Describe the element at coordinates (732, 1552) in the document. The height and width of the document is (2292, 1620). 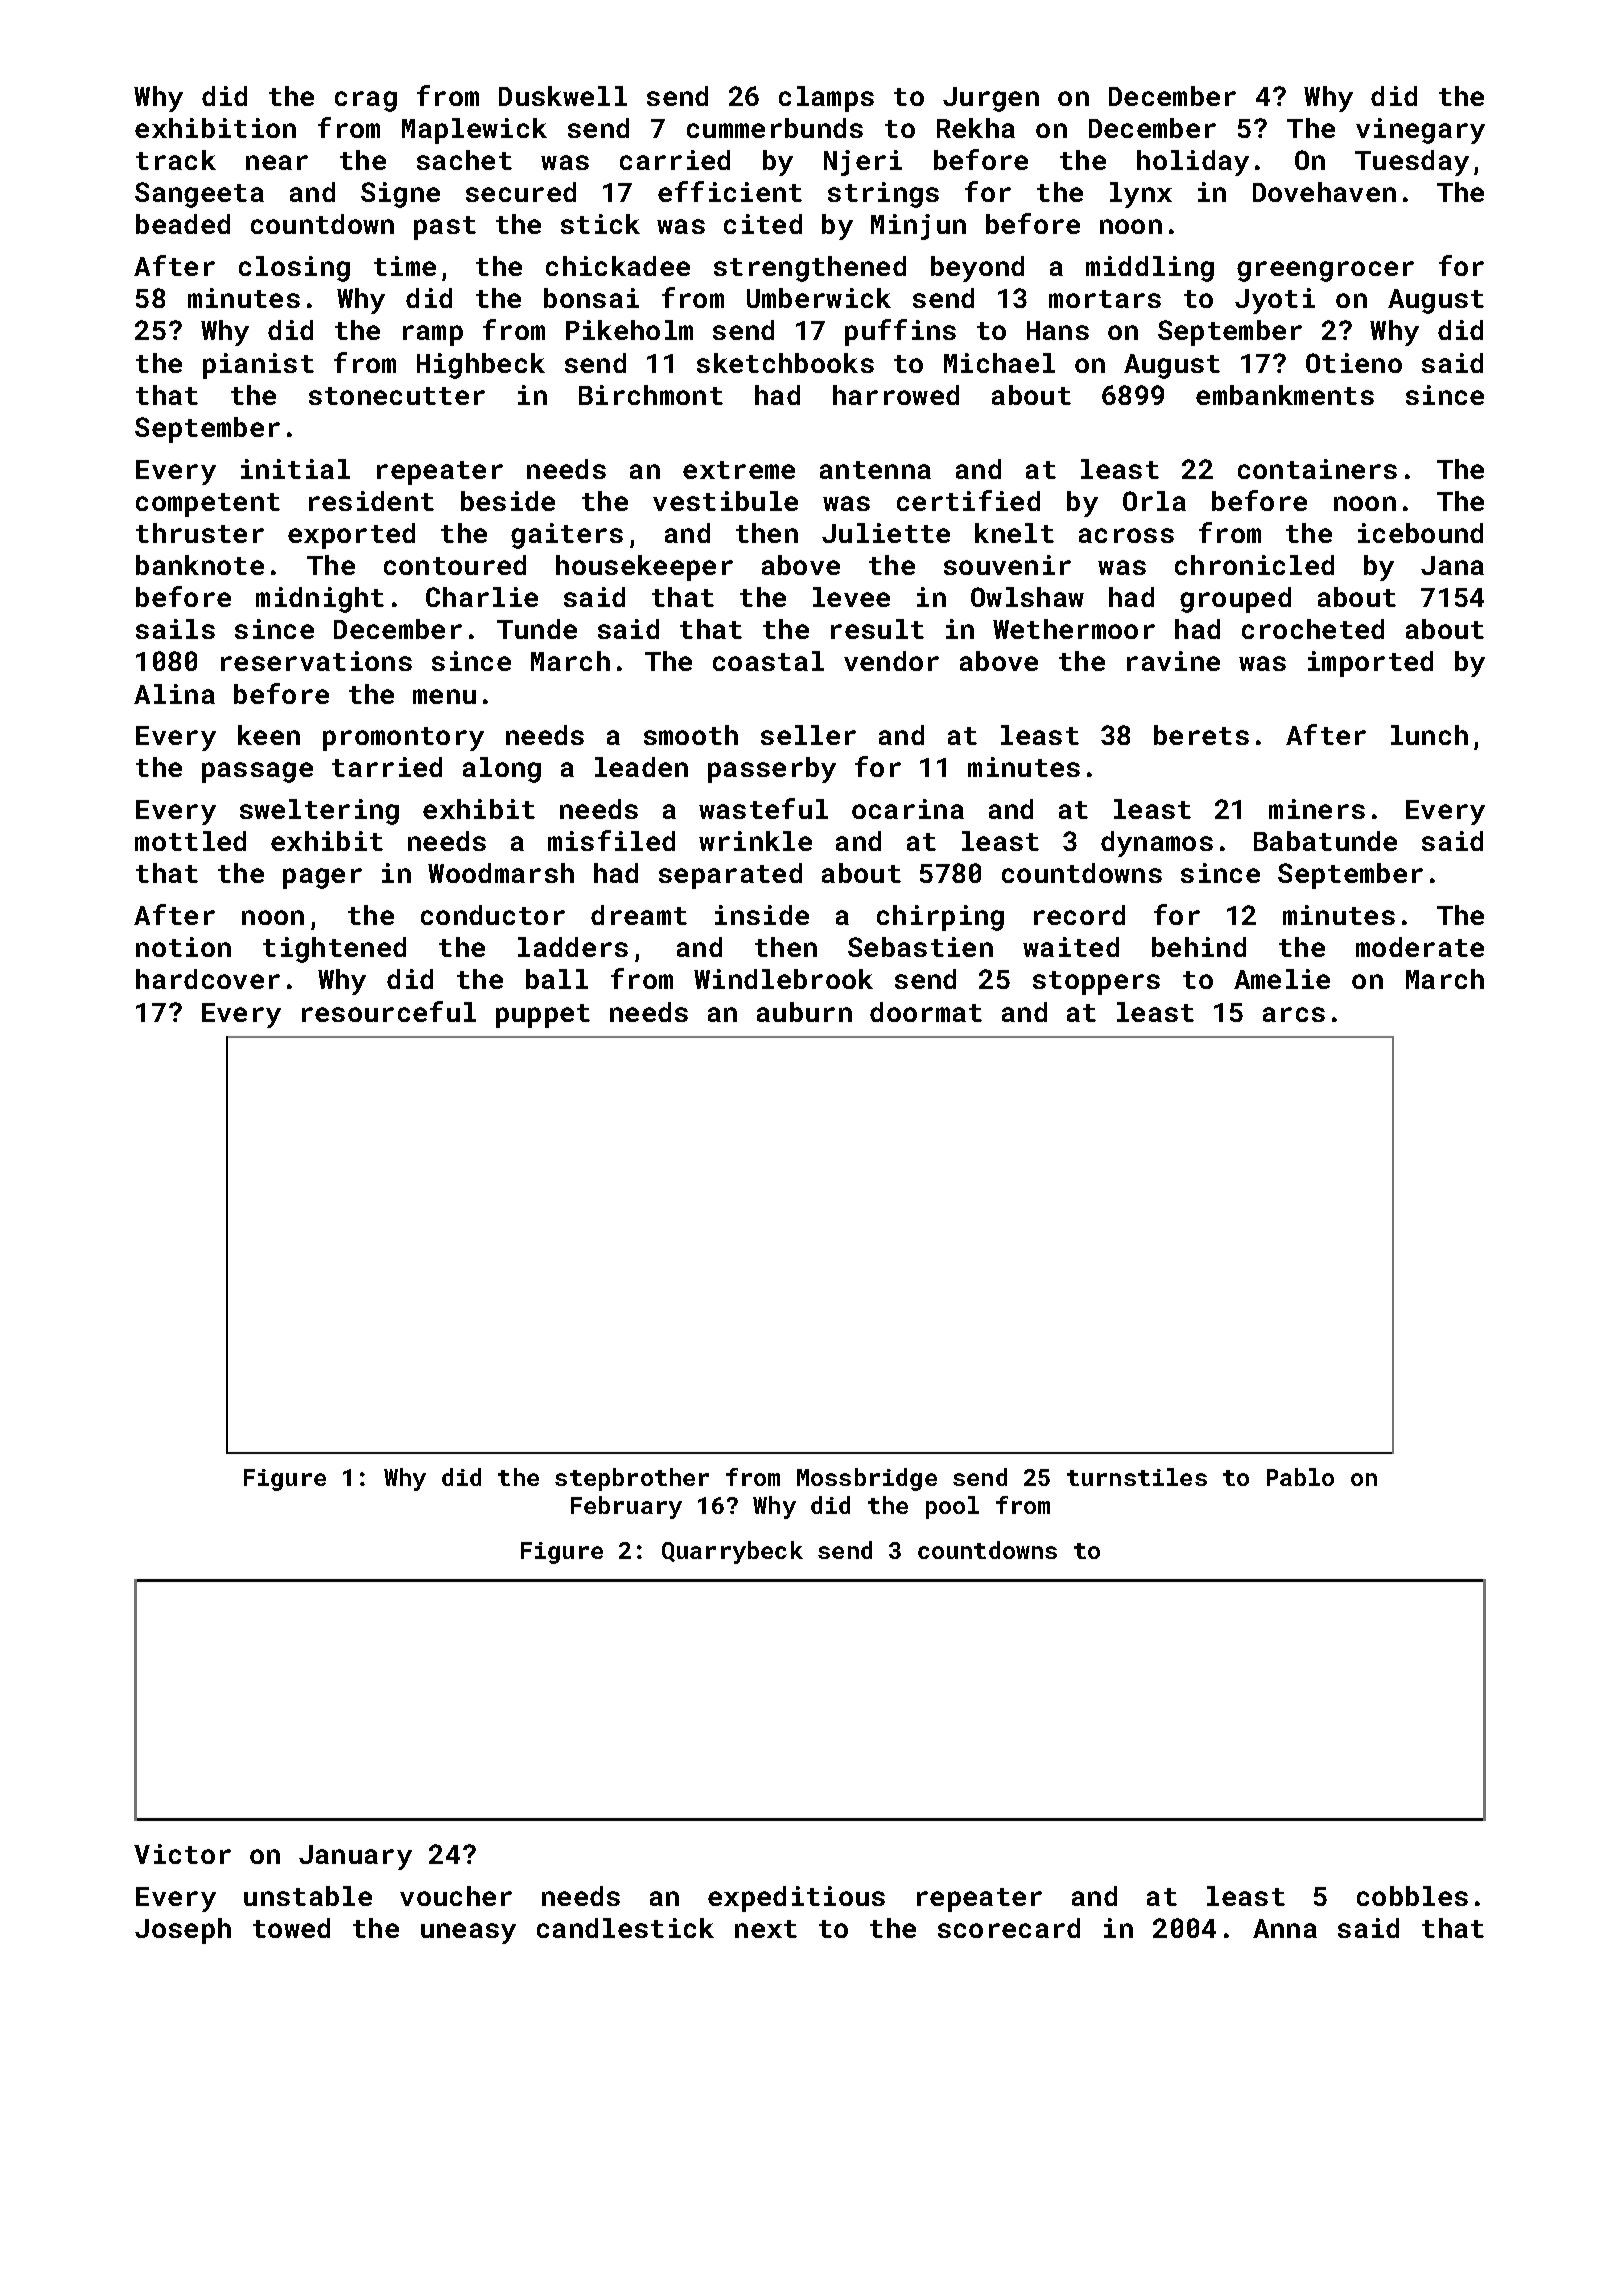
I see `Quarrybeck` at that location.
